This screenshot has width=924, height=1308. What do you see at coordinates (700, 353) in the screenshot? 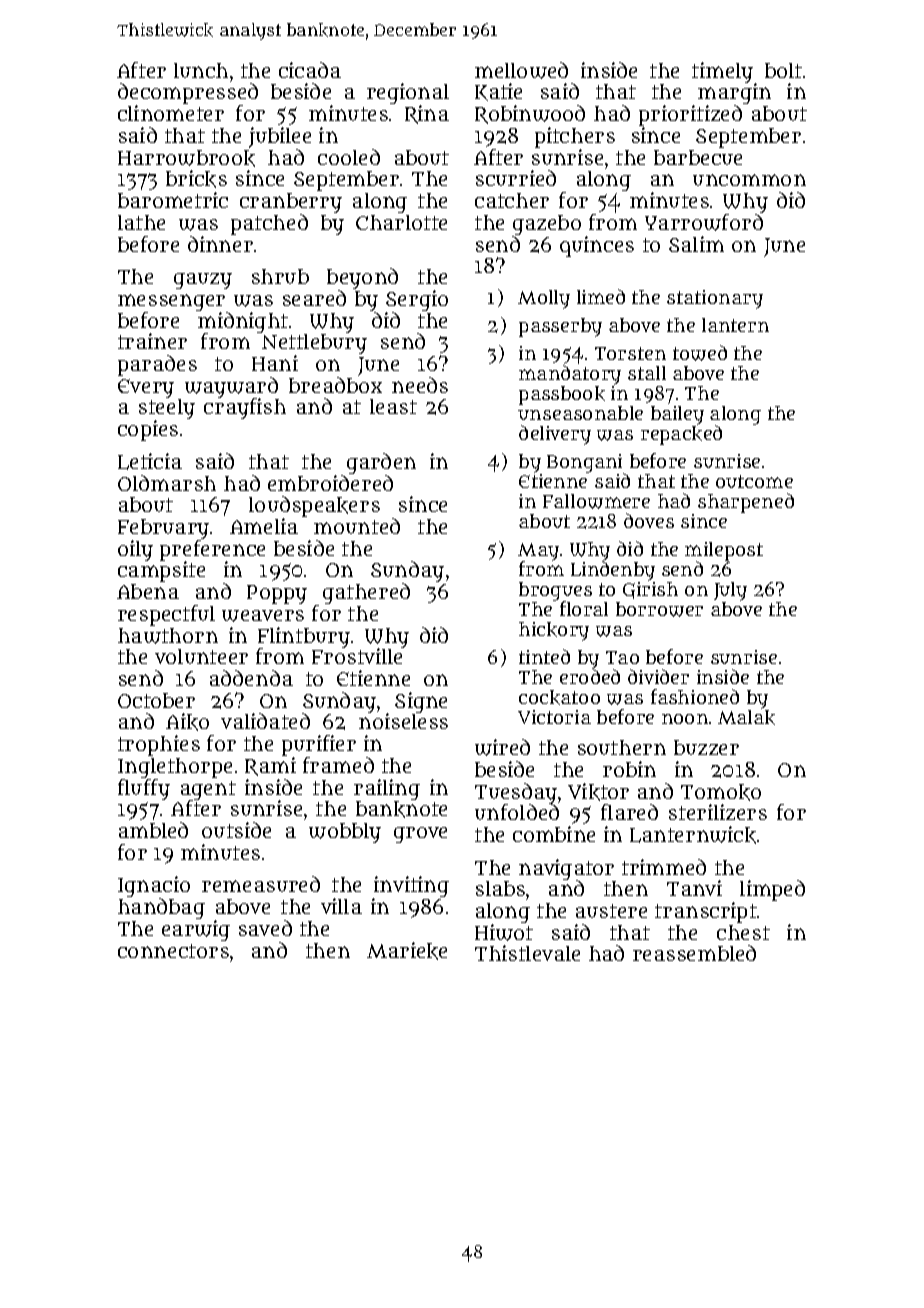
I see `towed` at bounding box center [700, 353].
